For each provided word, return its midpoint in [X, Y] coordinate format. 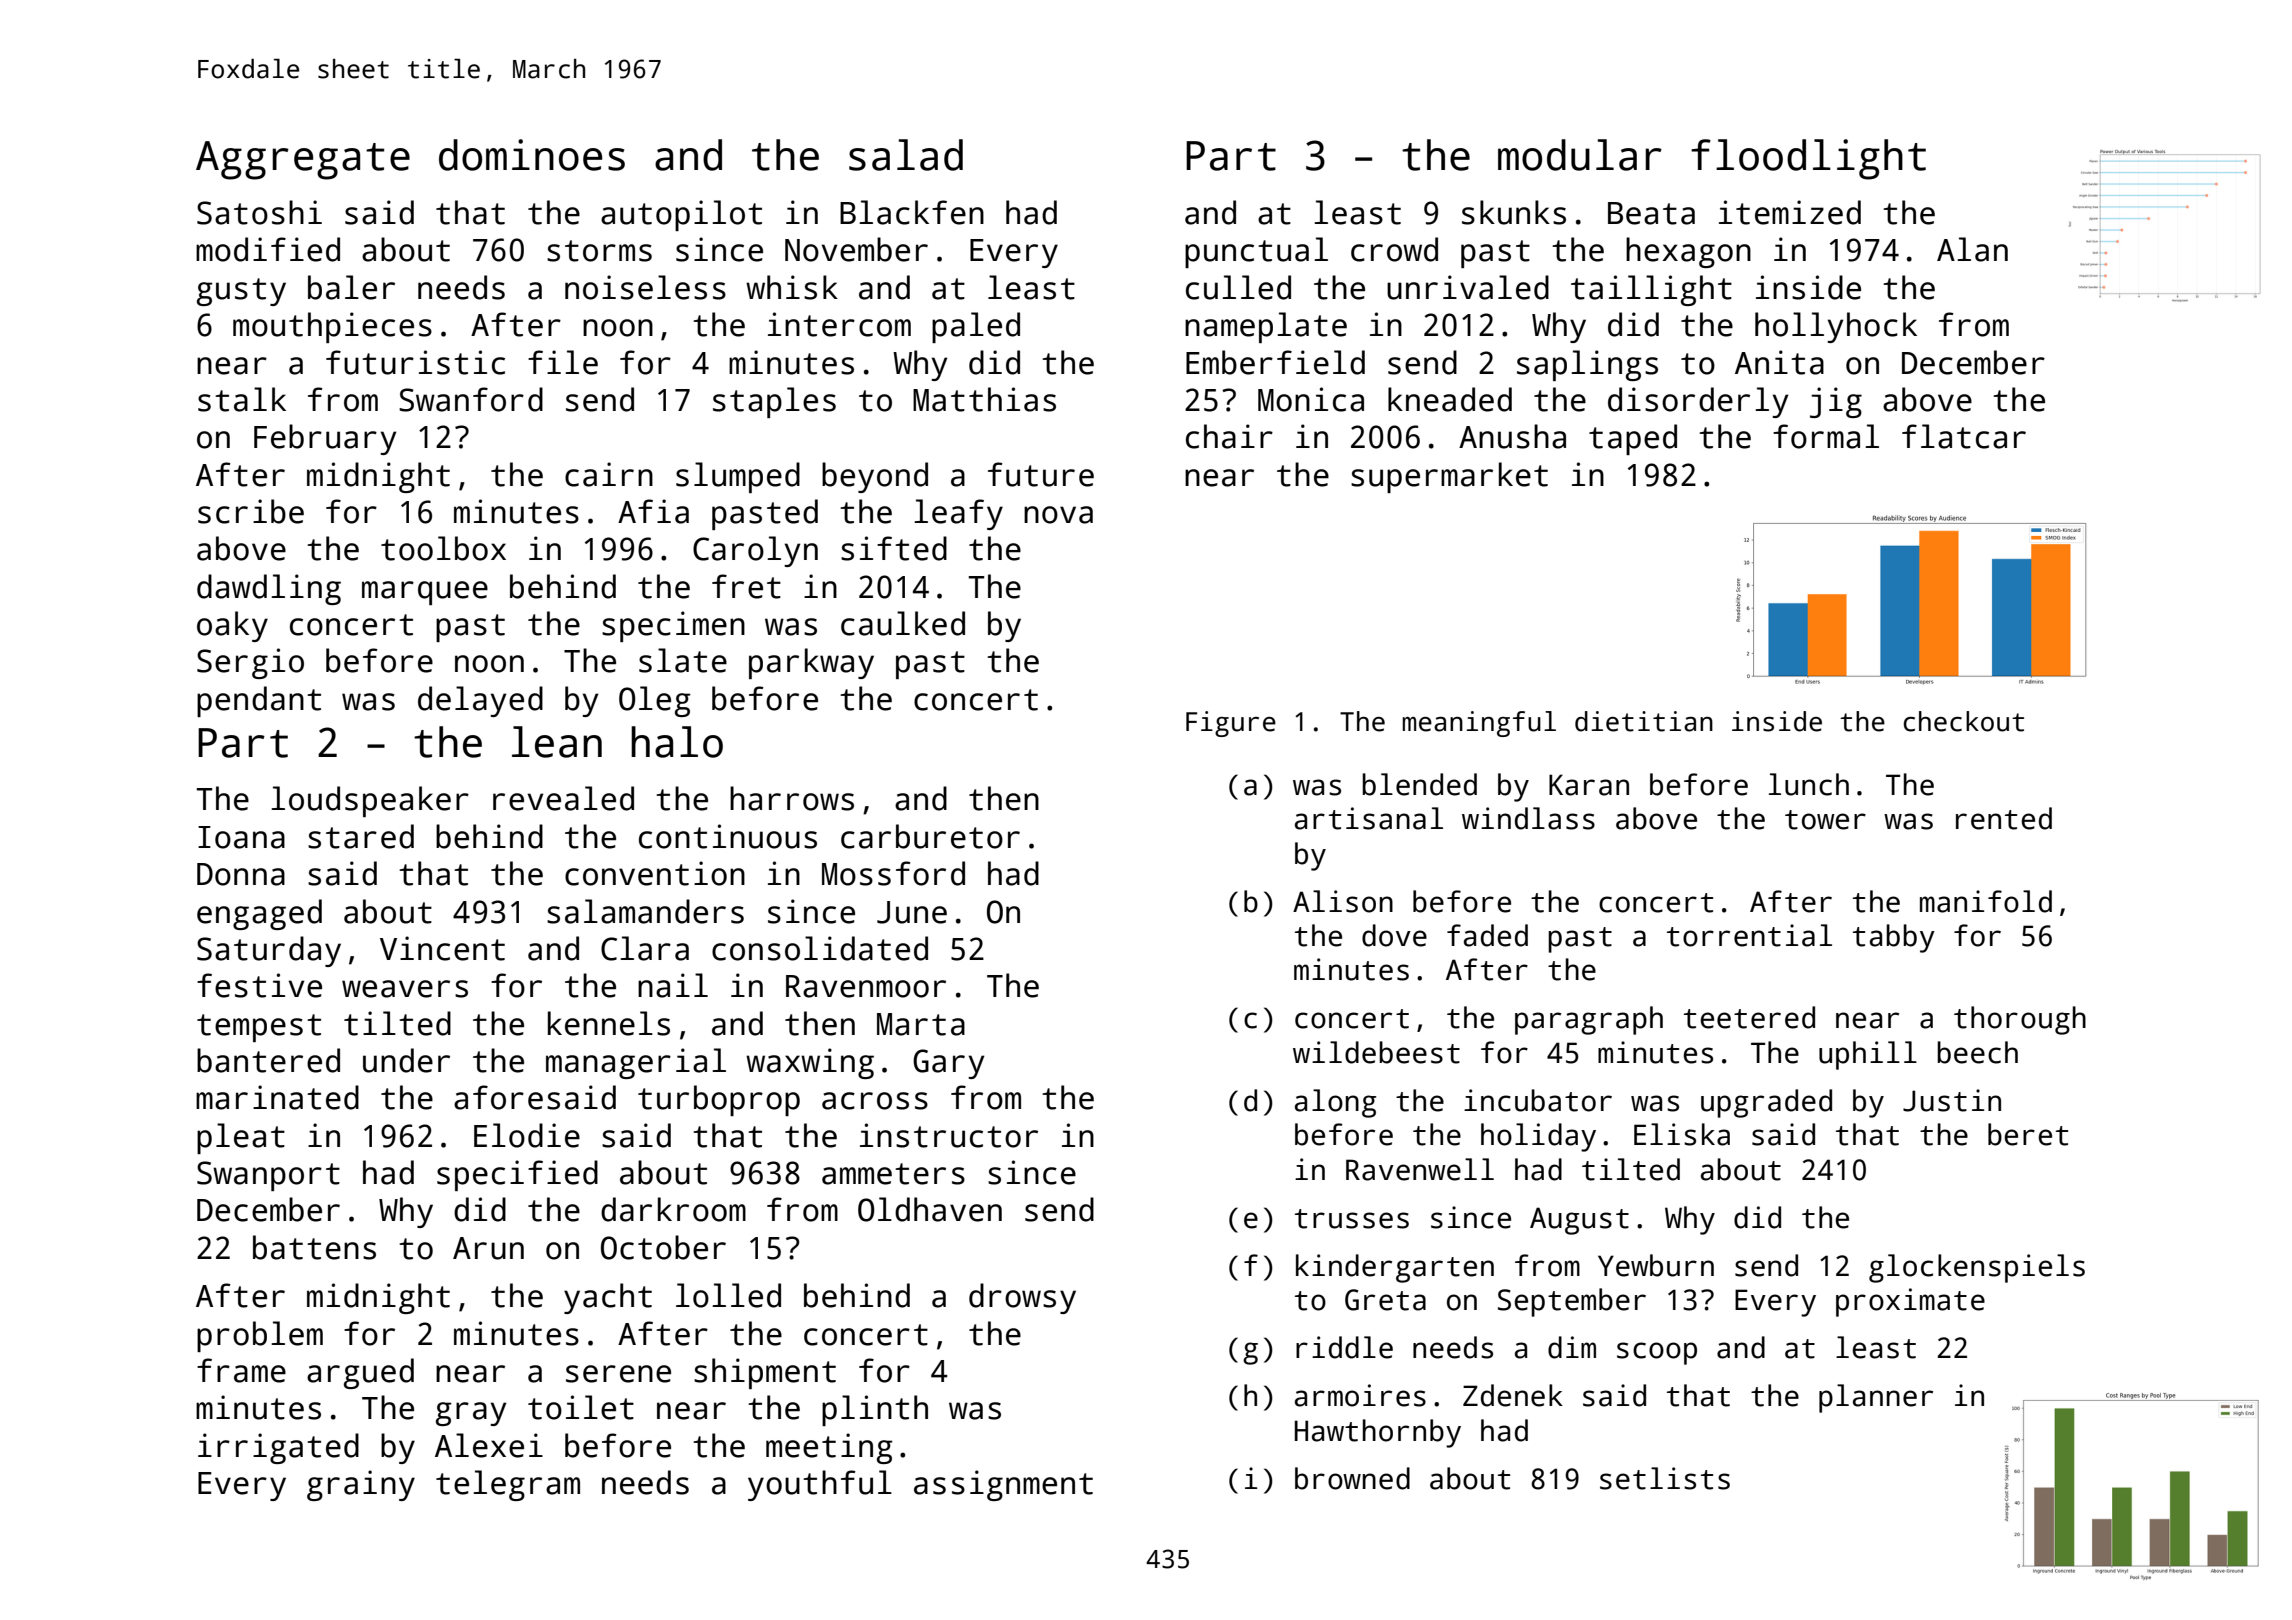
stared [361, 836]
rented [2004, 818]
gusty [241, 292]
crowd [1394, 249]
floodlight [1808, 159]
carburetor [930, 836]
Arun [488, 1248]
